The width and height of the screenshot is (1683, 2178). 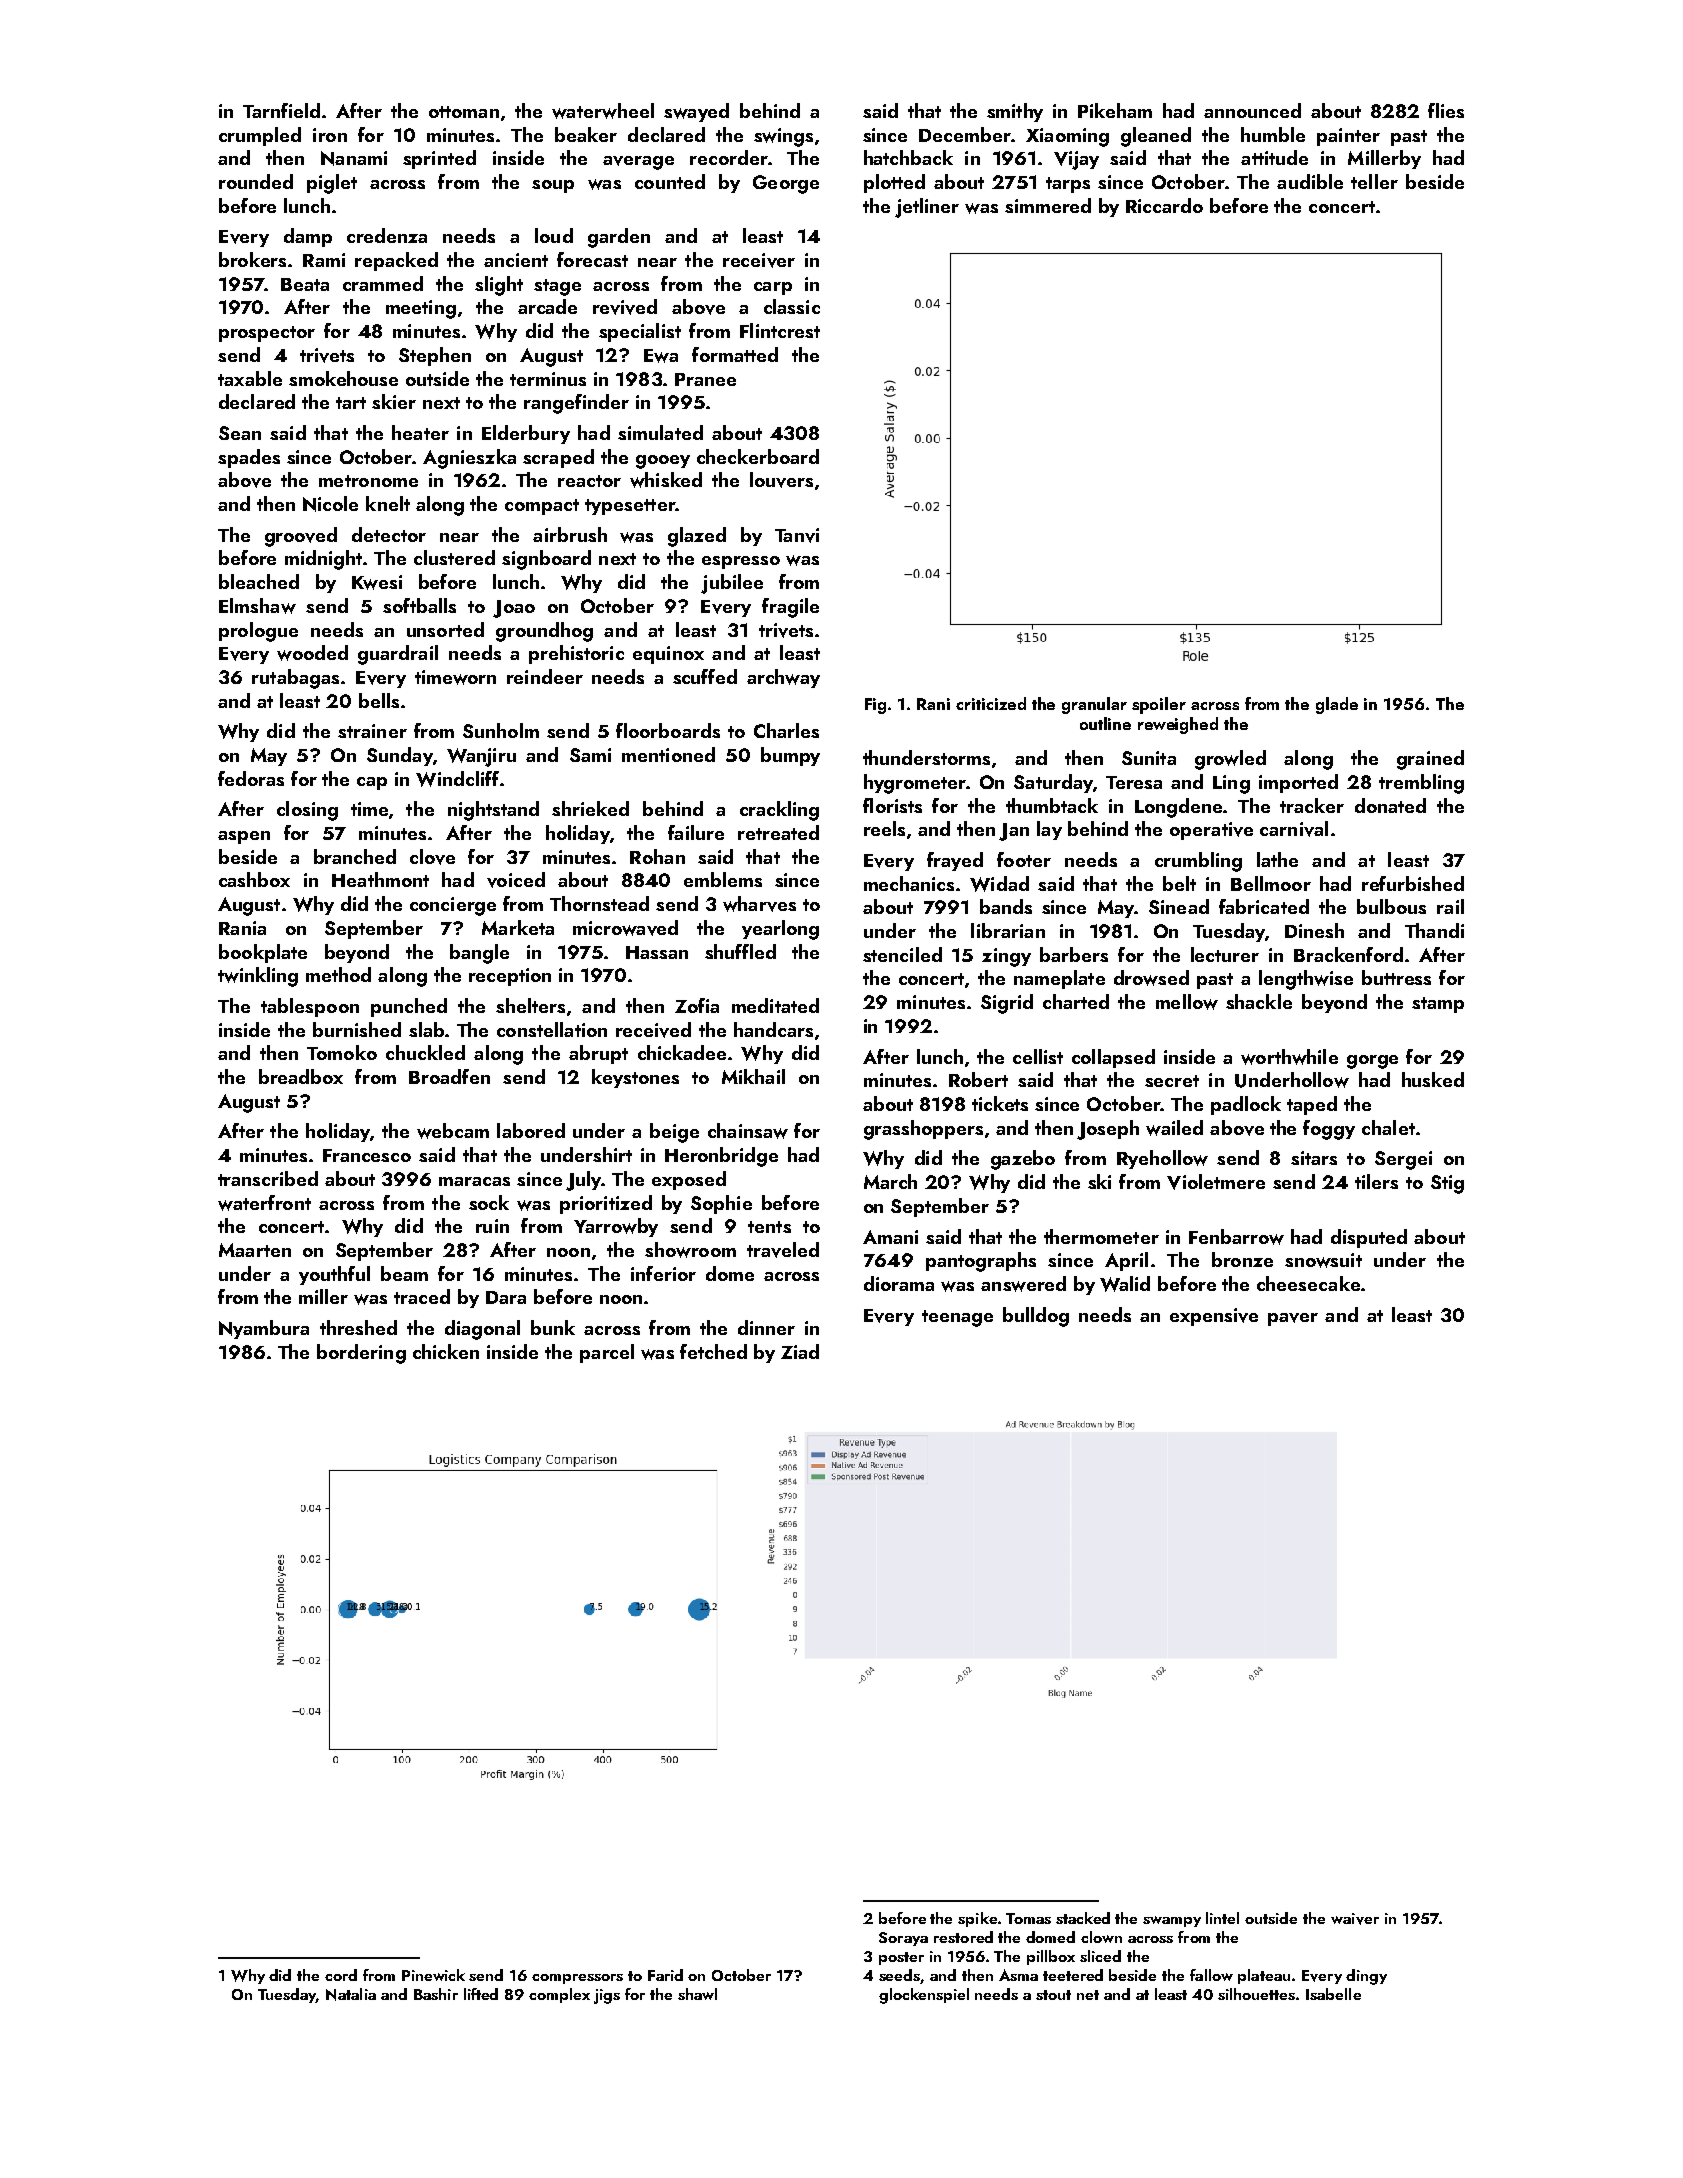 What do you see at coordinates (433, 1975) in the screenshot?
I see `Pinewick` at bounding box center [433, 1975].
